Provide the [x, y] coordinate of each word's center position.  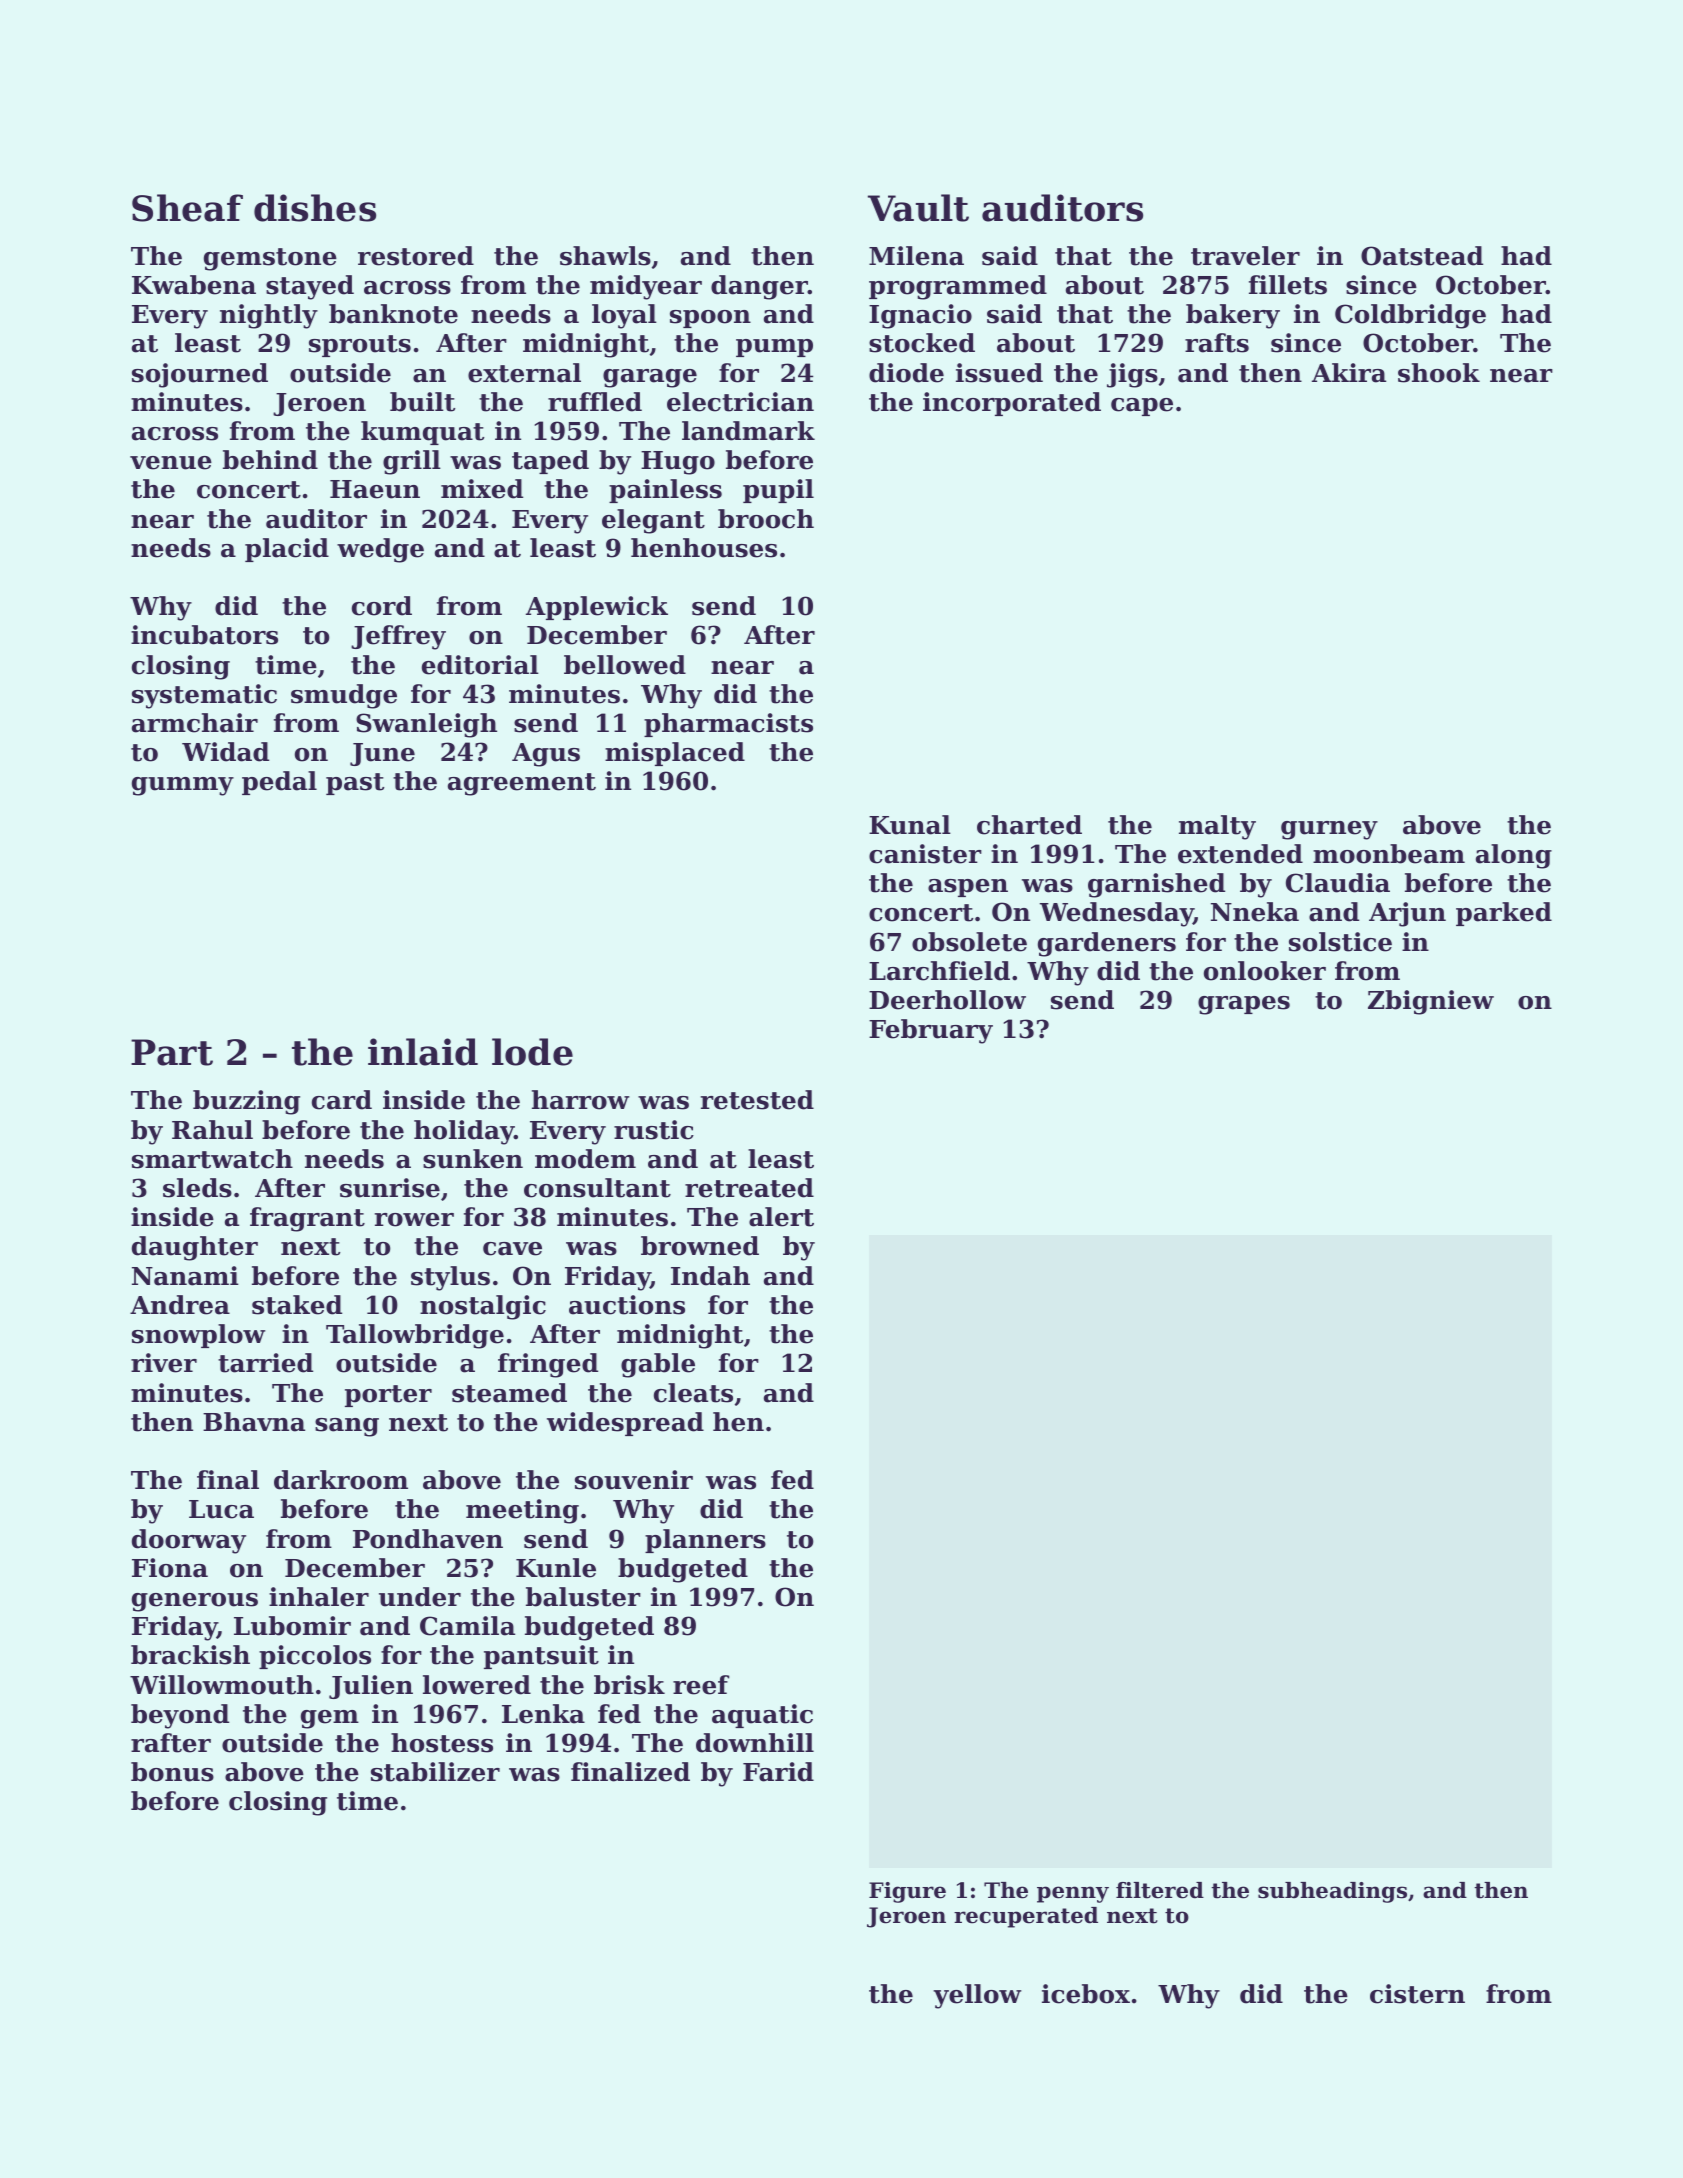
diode [906, 373]
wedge [380, 550]
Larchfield [939, 971]
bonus [172, 1772]
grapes [1244, 1005]
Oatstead [1422, 256]
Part [172, 1052]
